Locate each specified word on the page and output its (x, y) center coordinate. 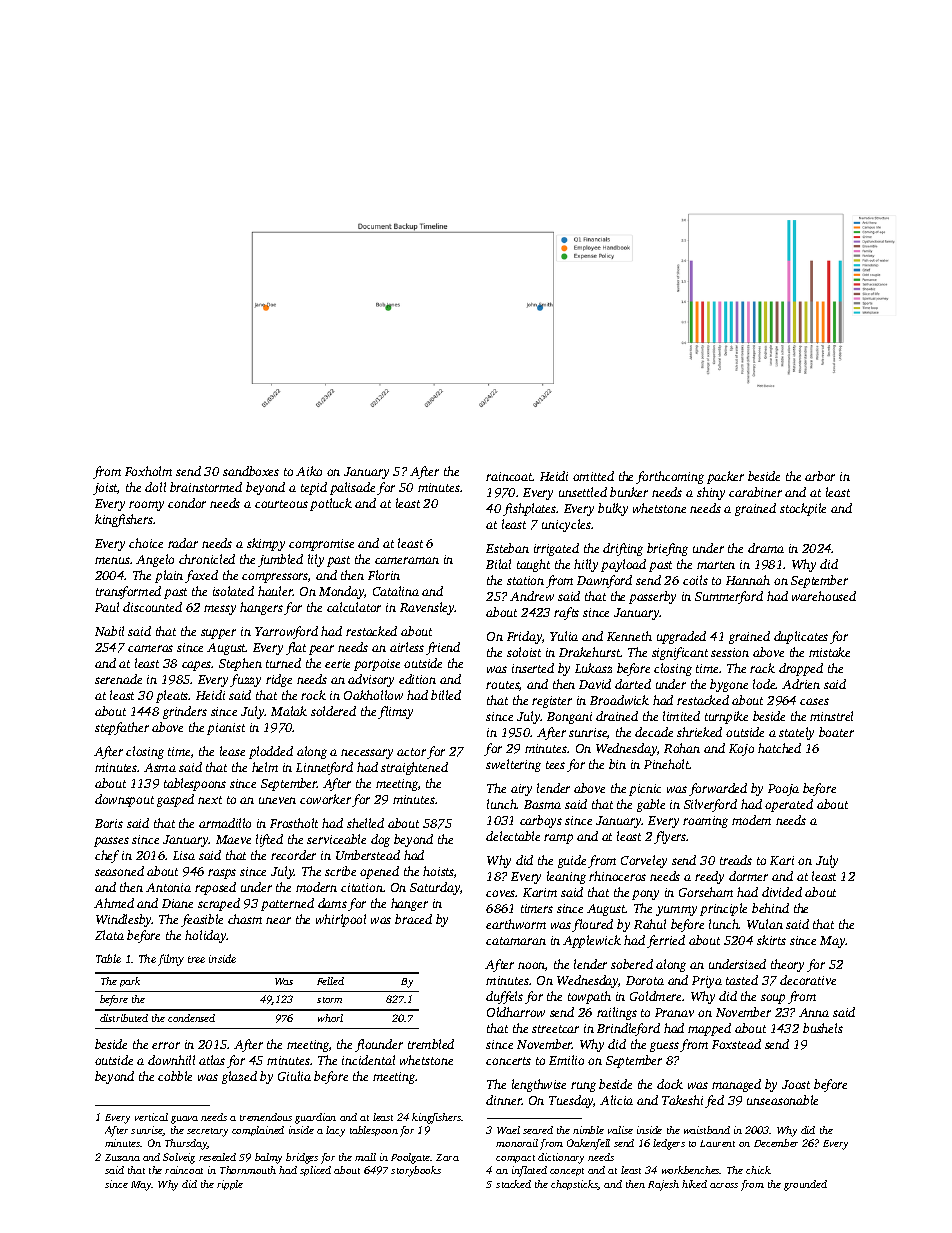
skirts (771, 940)
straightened (414, 768)
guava (184, 1120)
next (210, 800)
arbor (820, 476)
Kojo (741, 750)
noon (531, 965)
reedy (709, 877)
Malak (289, 711)
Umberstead (368, 855)
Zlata (109, 935)
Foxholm (148, 471)
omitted (593, 476)
